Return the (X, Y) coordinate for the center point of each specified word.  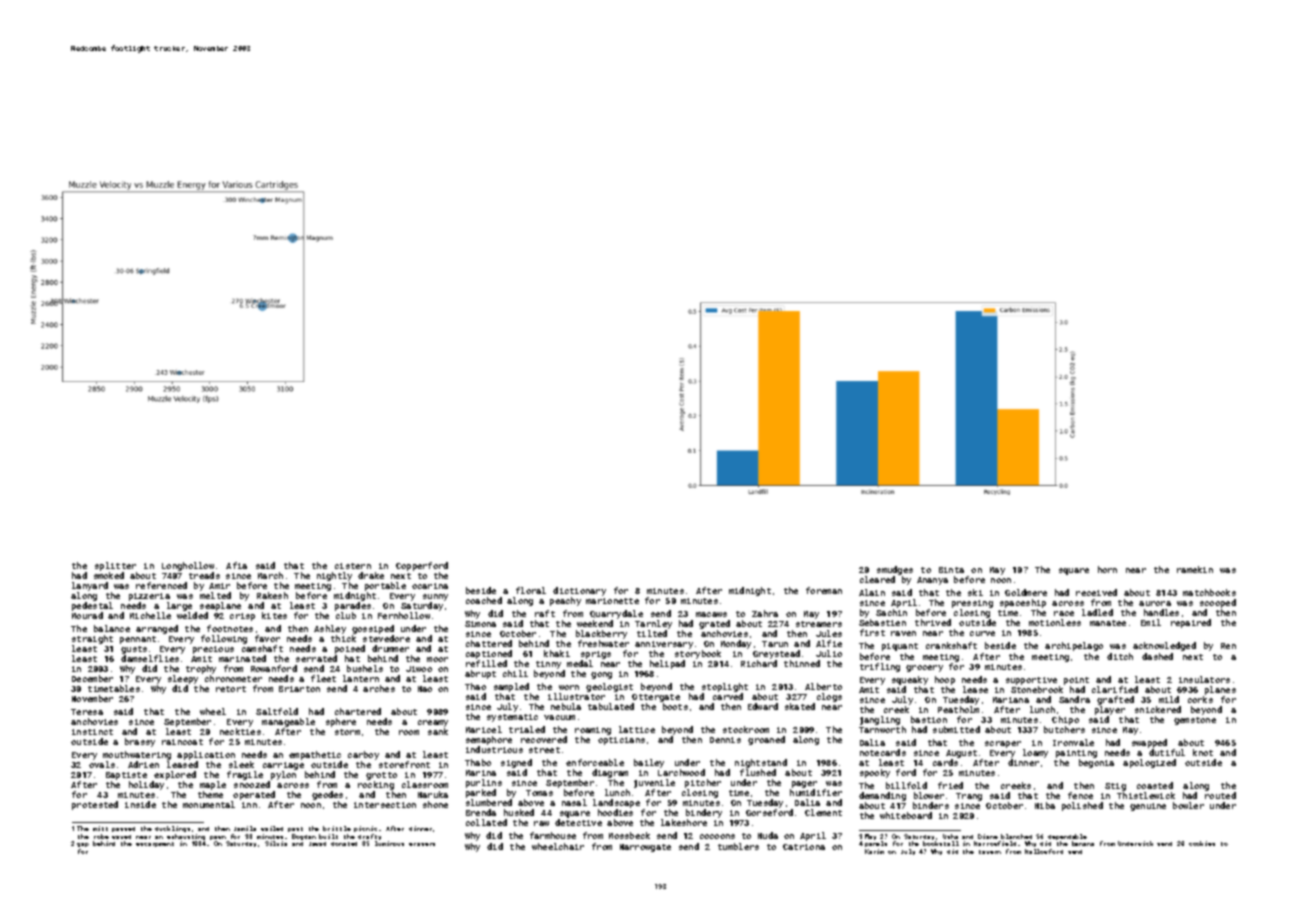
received (1096, 592)
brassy (140, 742)
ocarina (430, 586)
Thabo (478, 762)
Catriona (804, 847)
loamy (1035, 753)
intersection (385, 805)
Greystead (776, 654)
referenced (161, 585)
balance (112, 628)
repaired (1191, 624)
